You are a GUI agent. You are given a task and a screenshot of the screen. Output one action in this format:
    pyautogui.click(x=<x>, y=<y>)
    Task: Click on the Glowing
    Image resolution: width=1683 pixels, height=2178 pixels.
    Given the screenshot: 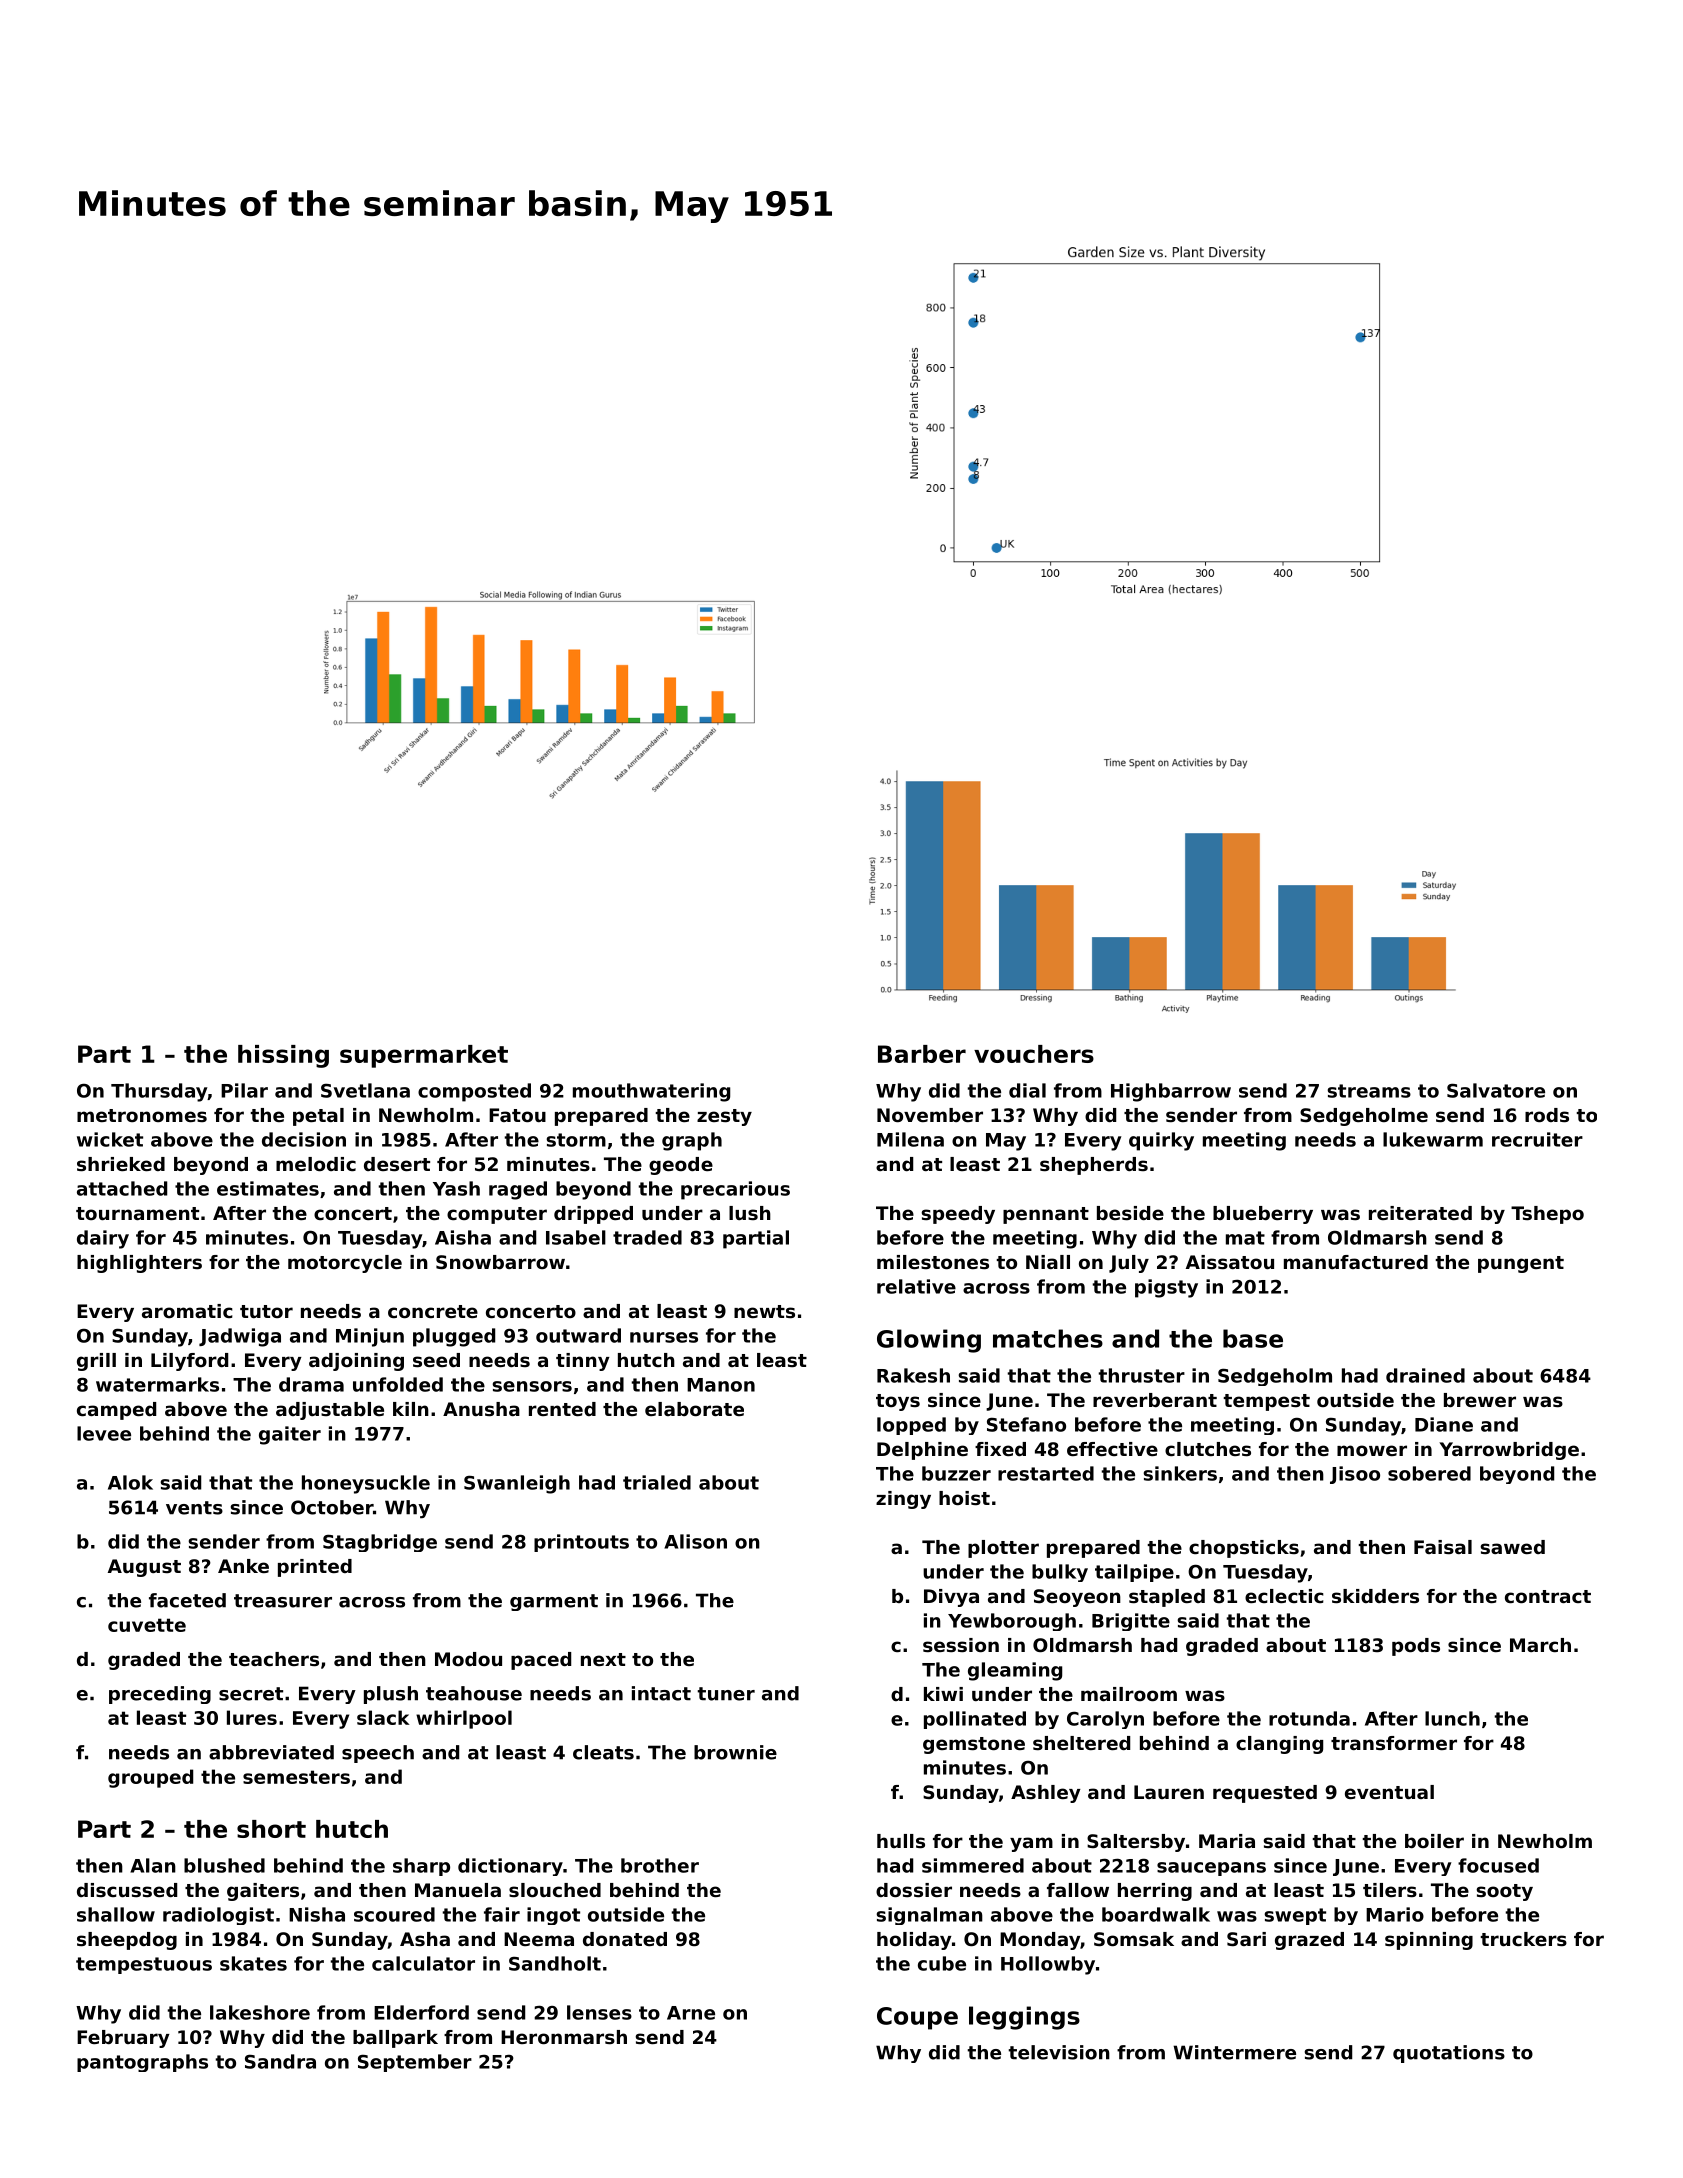 What is the action you would take?
    pyautogui.click(x=929, y=1341)
